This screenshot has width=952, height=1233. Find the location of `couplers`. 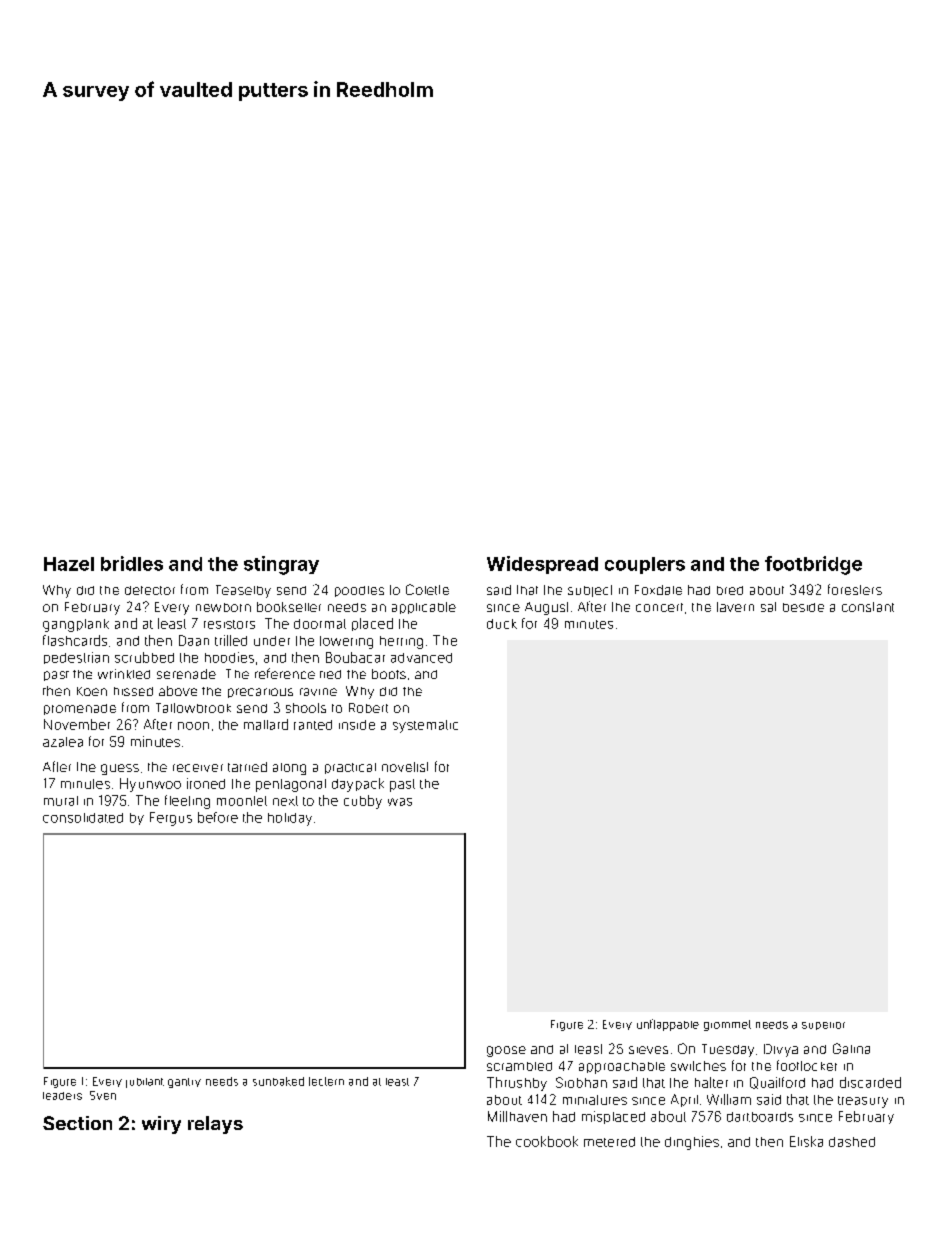

couplers is located at coordinates (645, 565).
